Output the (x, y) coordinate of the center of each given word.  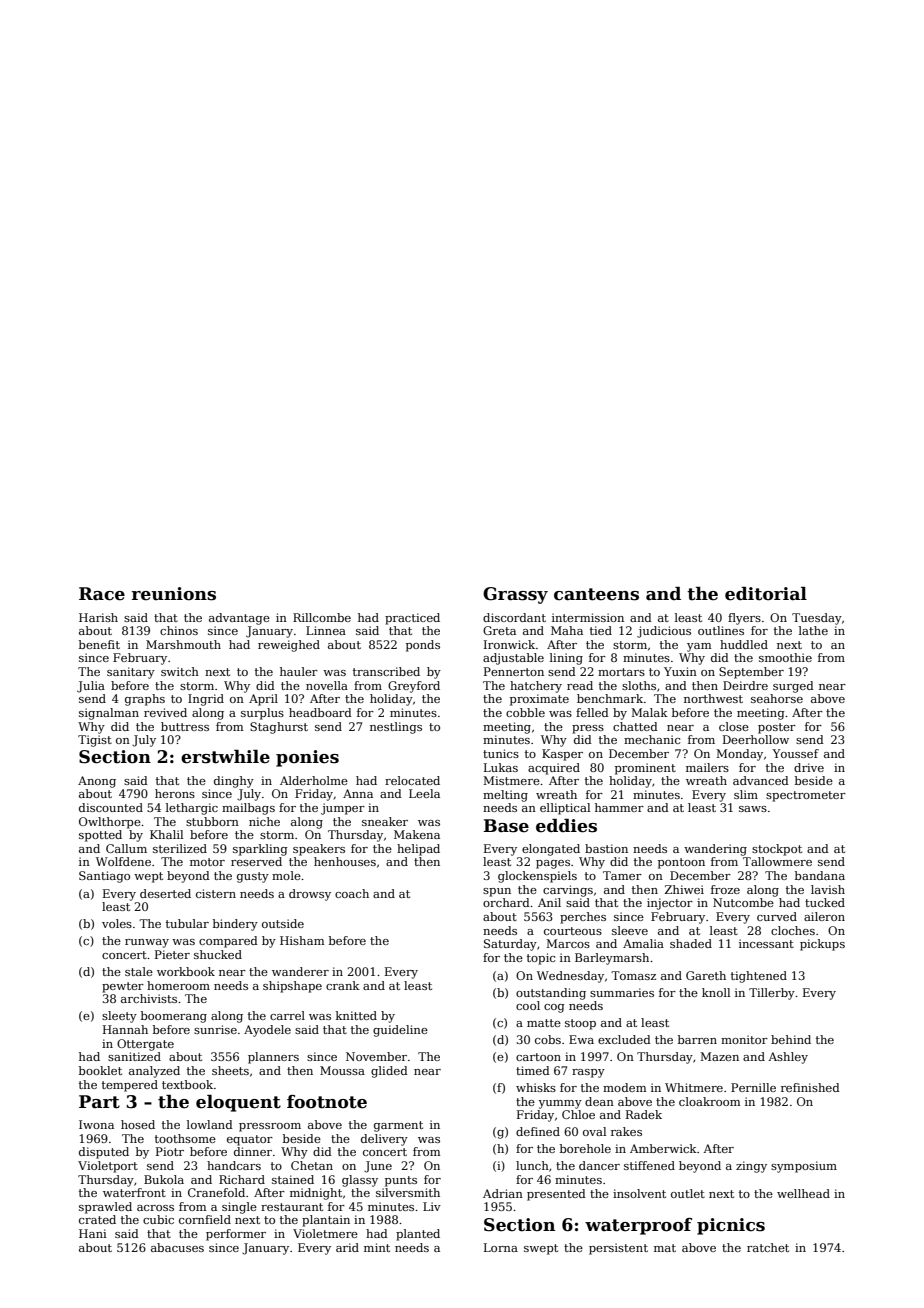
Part (99, 1102)
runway (147, 943)
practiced (412, 619)
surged (793, 687)
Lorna (501, 1247)
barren (697, 1039)
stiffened (649, 1165)
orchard (506, 902)
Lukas (501, 767)
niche (264, 821)
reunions (174, 594)
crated (97, 1219)
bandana (820, 875)
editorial (766, 594)
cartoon (538, 1057)
